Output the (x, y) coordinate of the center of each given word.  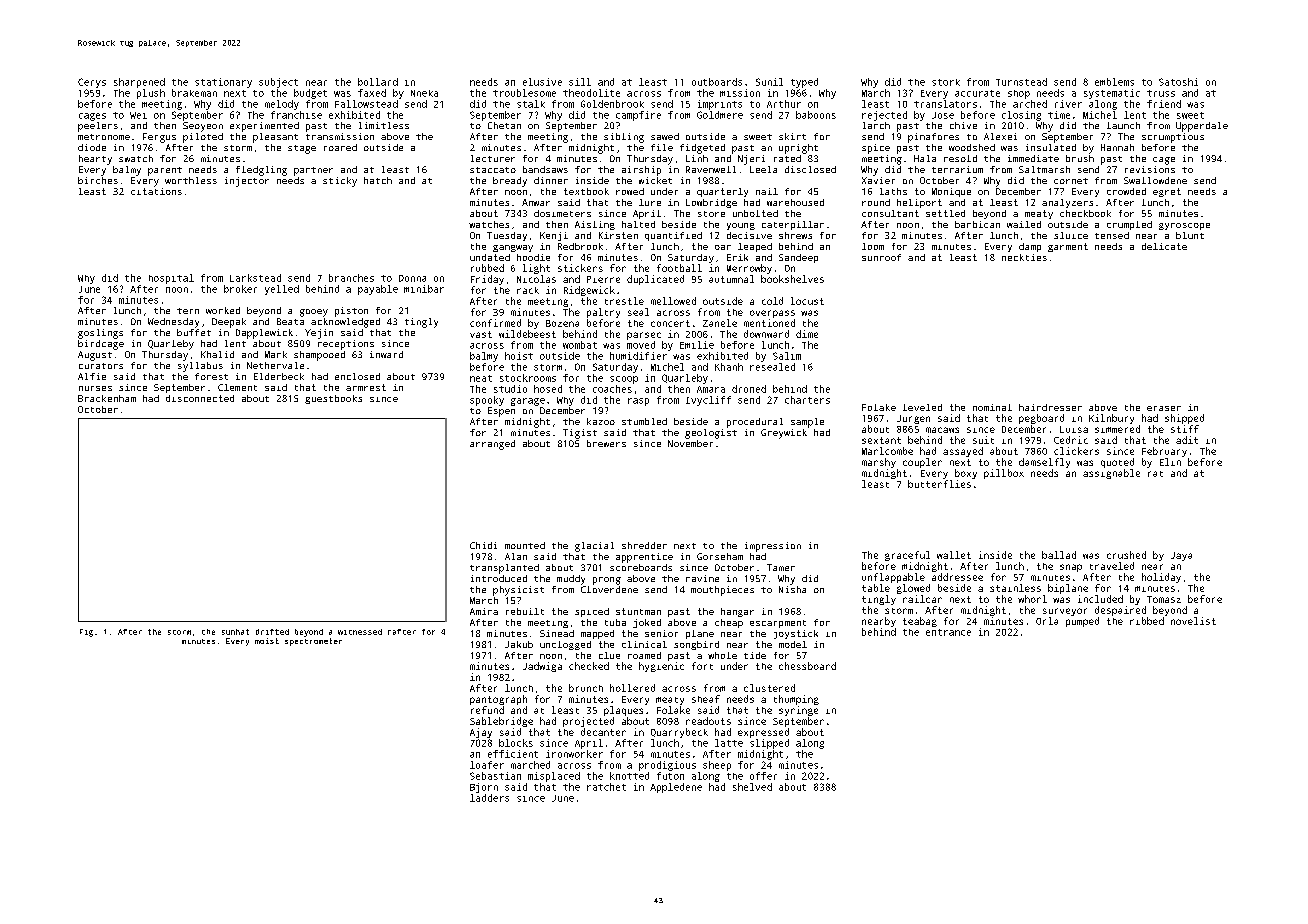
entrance (948, 632)
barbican (977, 224)
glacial (594, 547)
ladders (489, 798)
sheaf (706, 699)
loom (873, 246)
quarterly (722, 192)
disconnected (200, 398)
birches (98, 180)
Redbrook (580, 246)
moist (267, 641)
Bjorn (484, 788)
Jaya (1181, 556)
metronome (104, 137)
